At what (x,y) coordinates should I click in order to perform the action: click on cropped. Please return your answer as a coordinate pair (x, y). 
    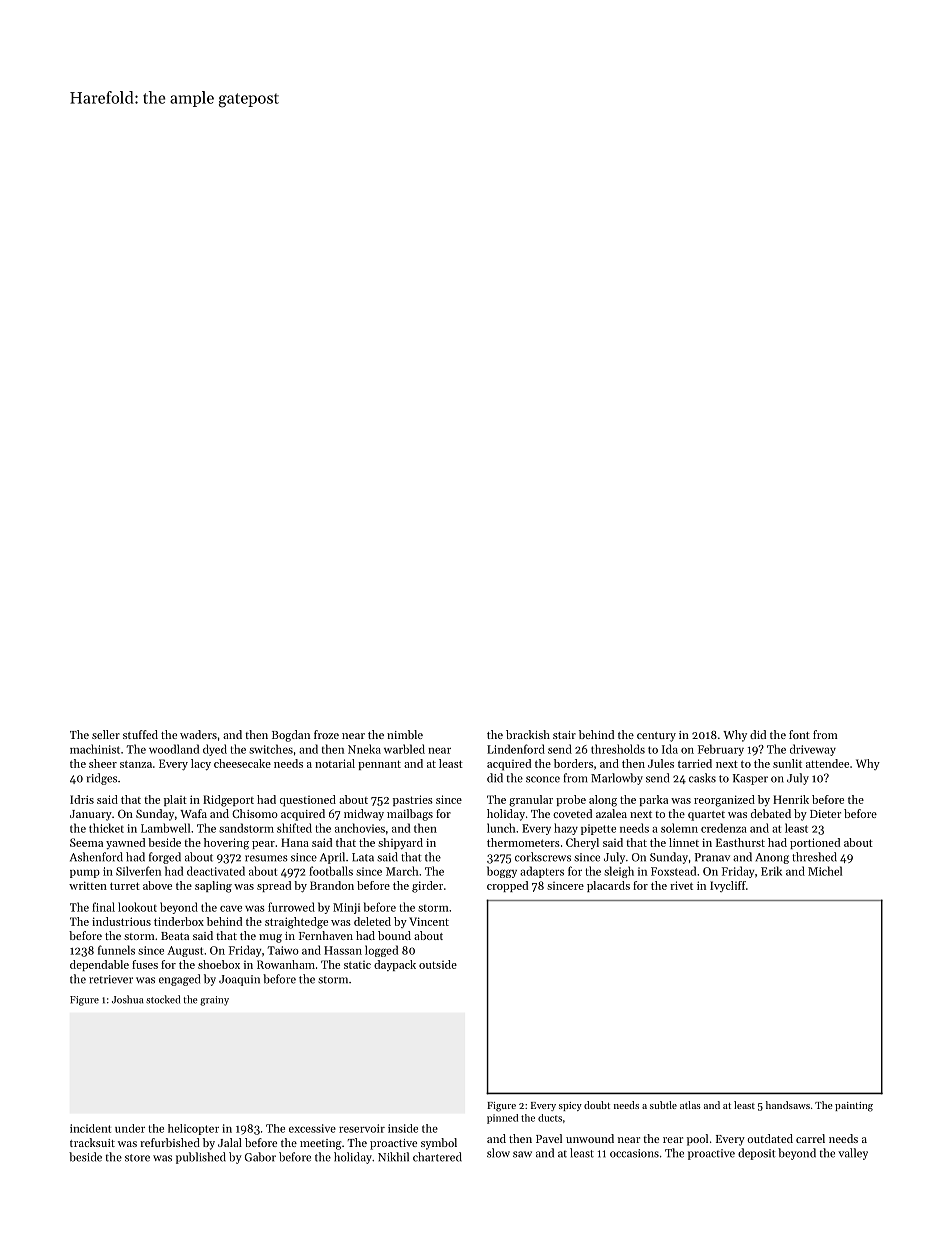
    Looking at the image, I should click on (507, 886).
